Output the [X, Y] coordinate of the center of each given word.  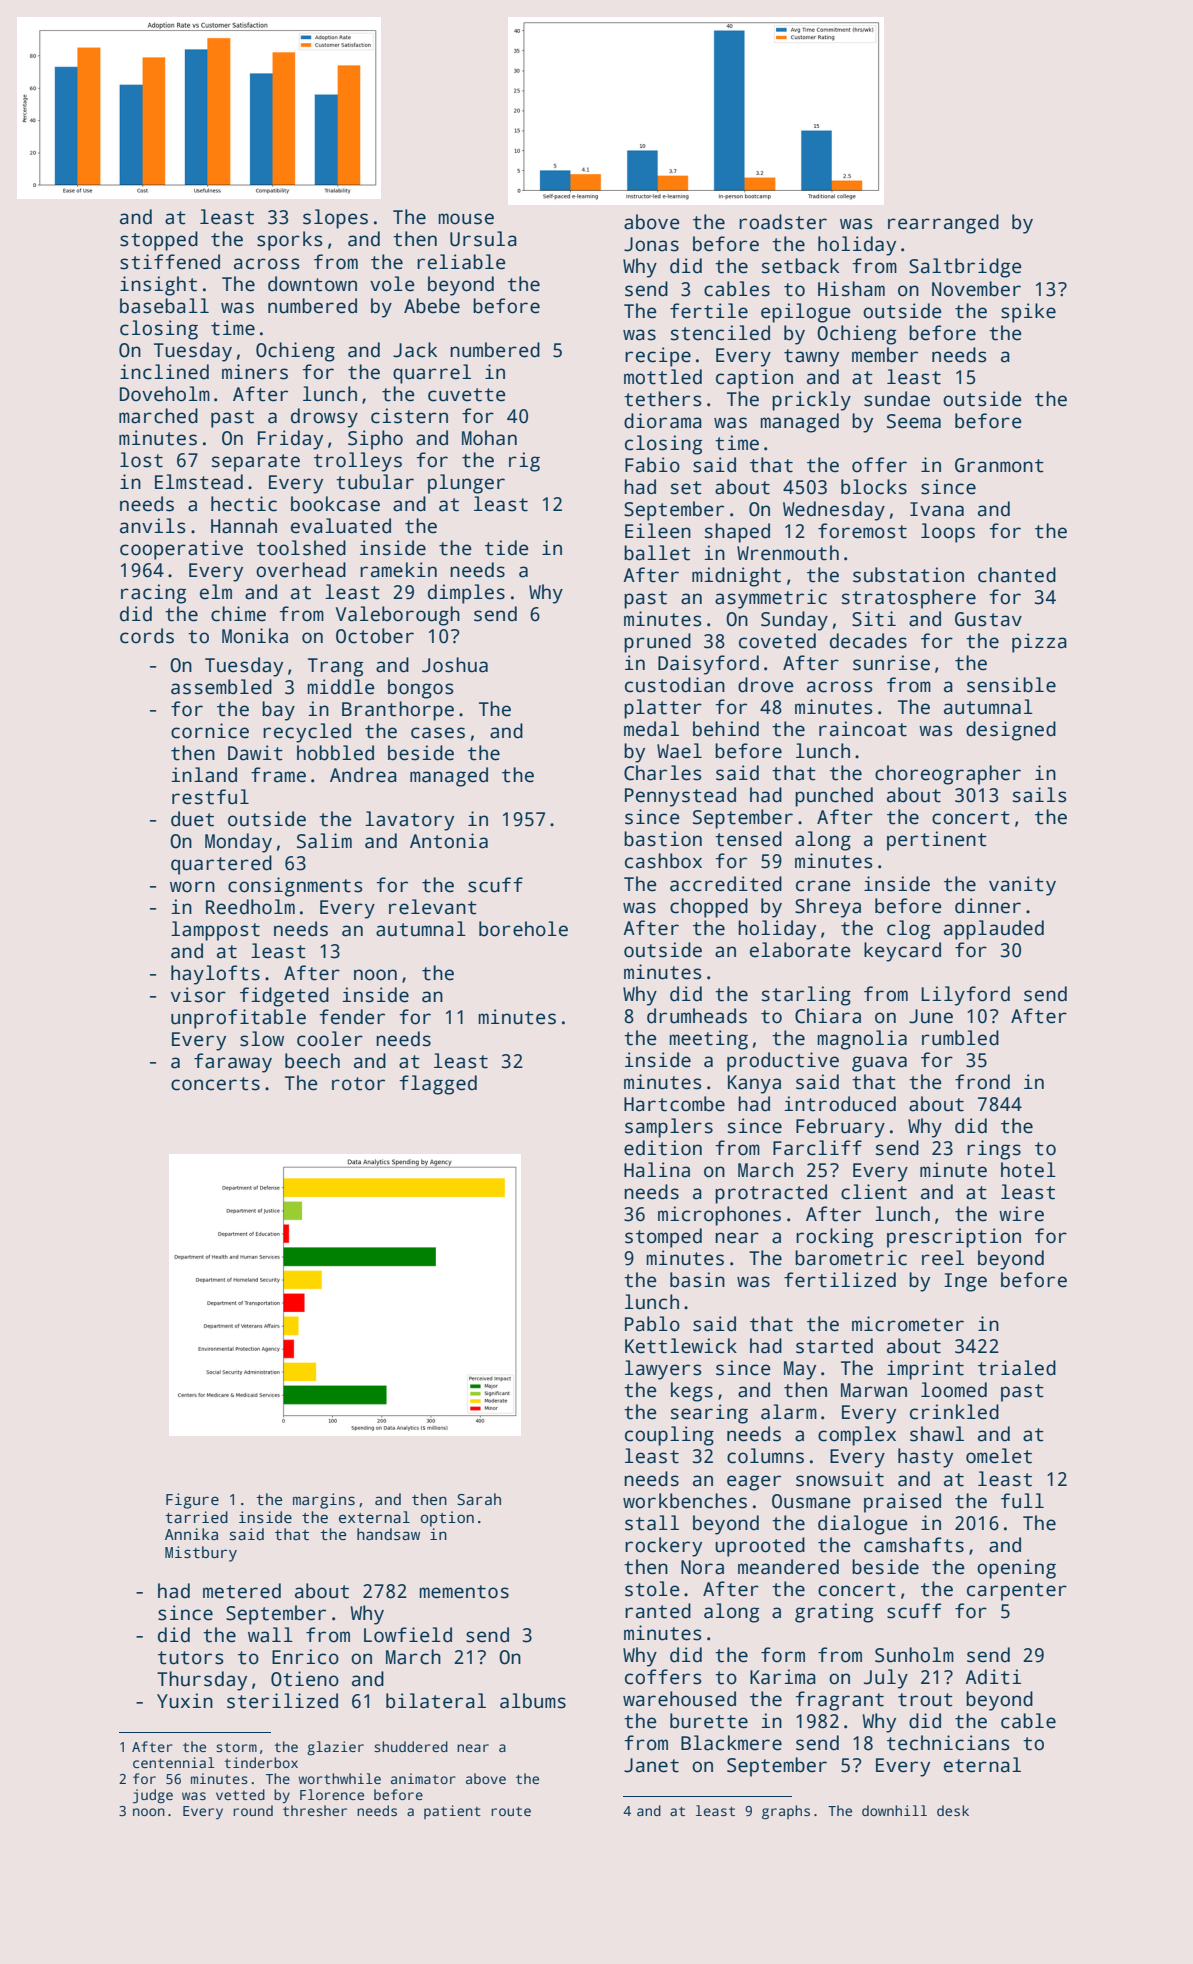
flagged [438, 1085]
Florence [332, 1794]
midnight [736, 577]
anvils [153, 526]
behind [726, 729]
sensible [1011, 685]
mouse [466, 219]
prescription [954, 1238]
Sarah [479, 1499]
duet [192, 819]
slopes [335, 219]
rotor [358, 1084]
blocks [874, 487]
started [834, 1346]
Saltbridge [965, 268]
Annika [191, 1534]
